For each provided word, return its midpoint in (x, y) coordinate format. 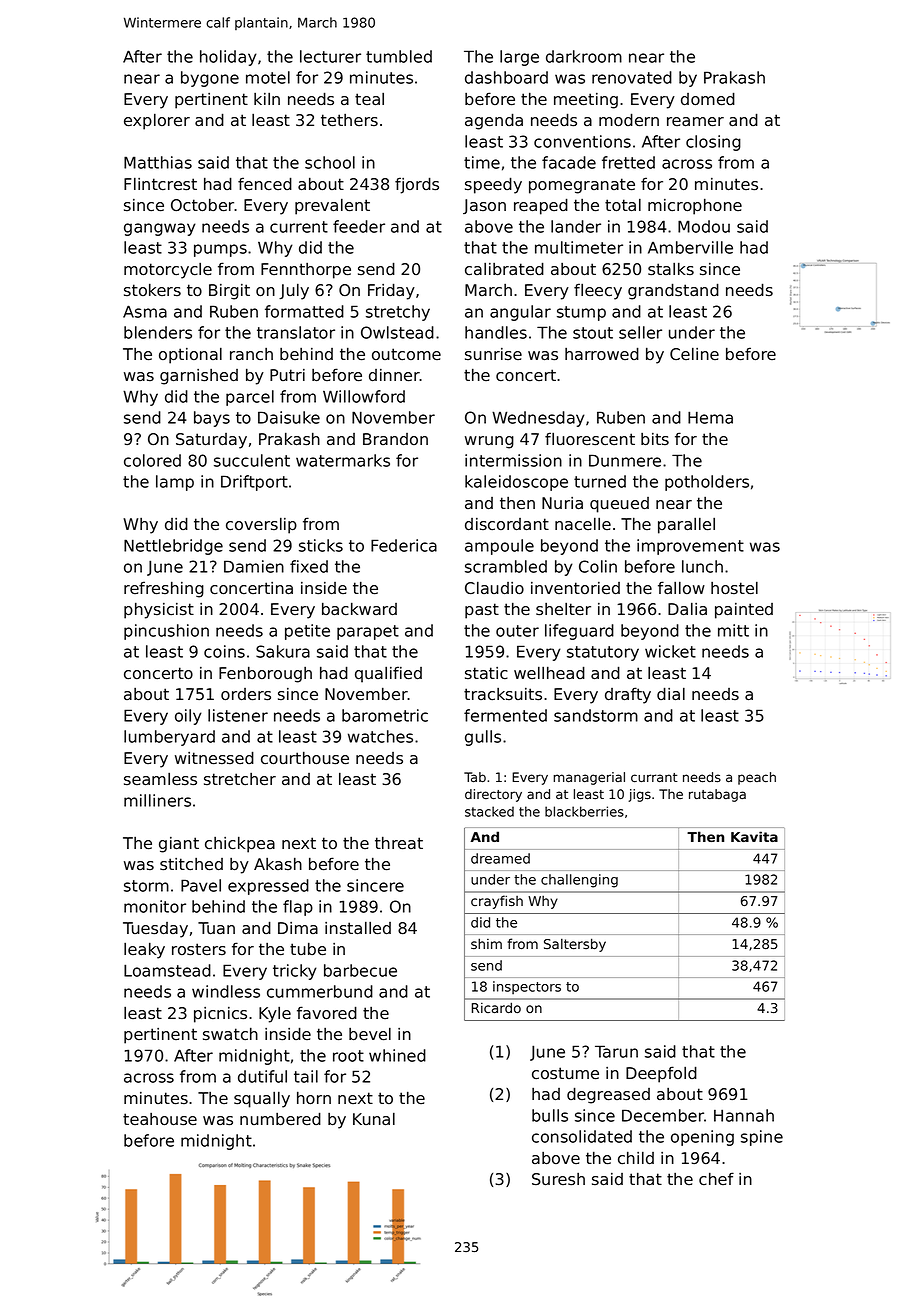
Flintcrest (160, 184)
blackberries (584, 811)
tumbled (399, 56)
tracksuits (503, 694)
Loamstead (167, 970)
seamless (160, 779)
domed (708, 99)
